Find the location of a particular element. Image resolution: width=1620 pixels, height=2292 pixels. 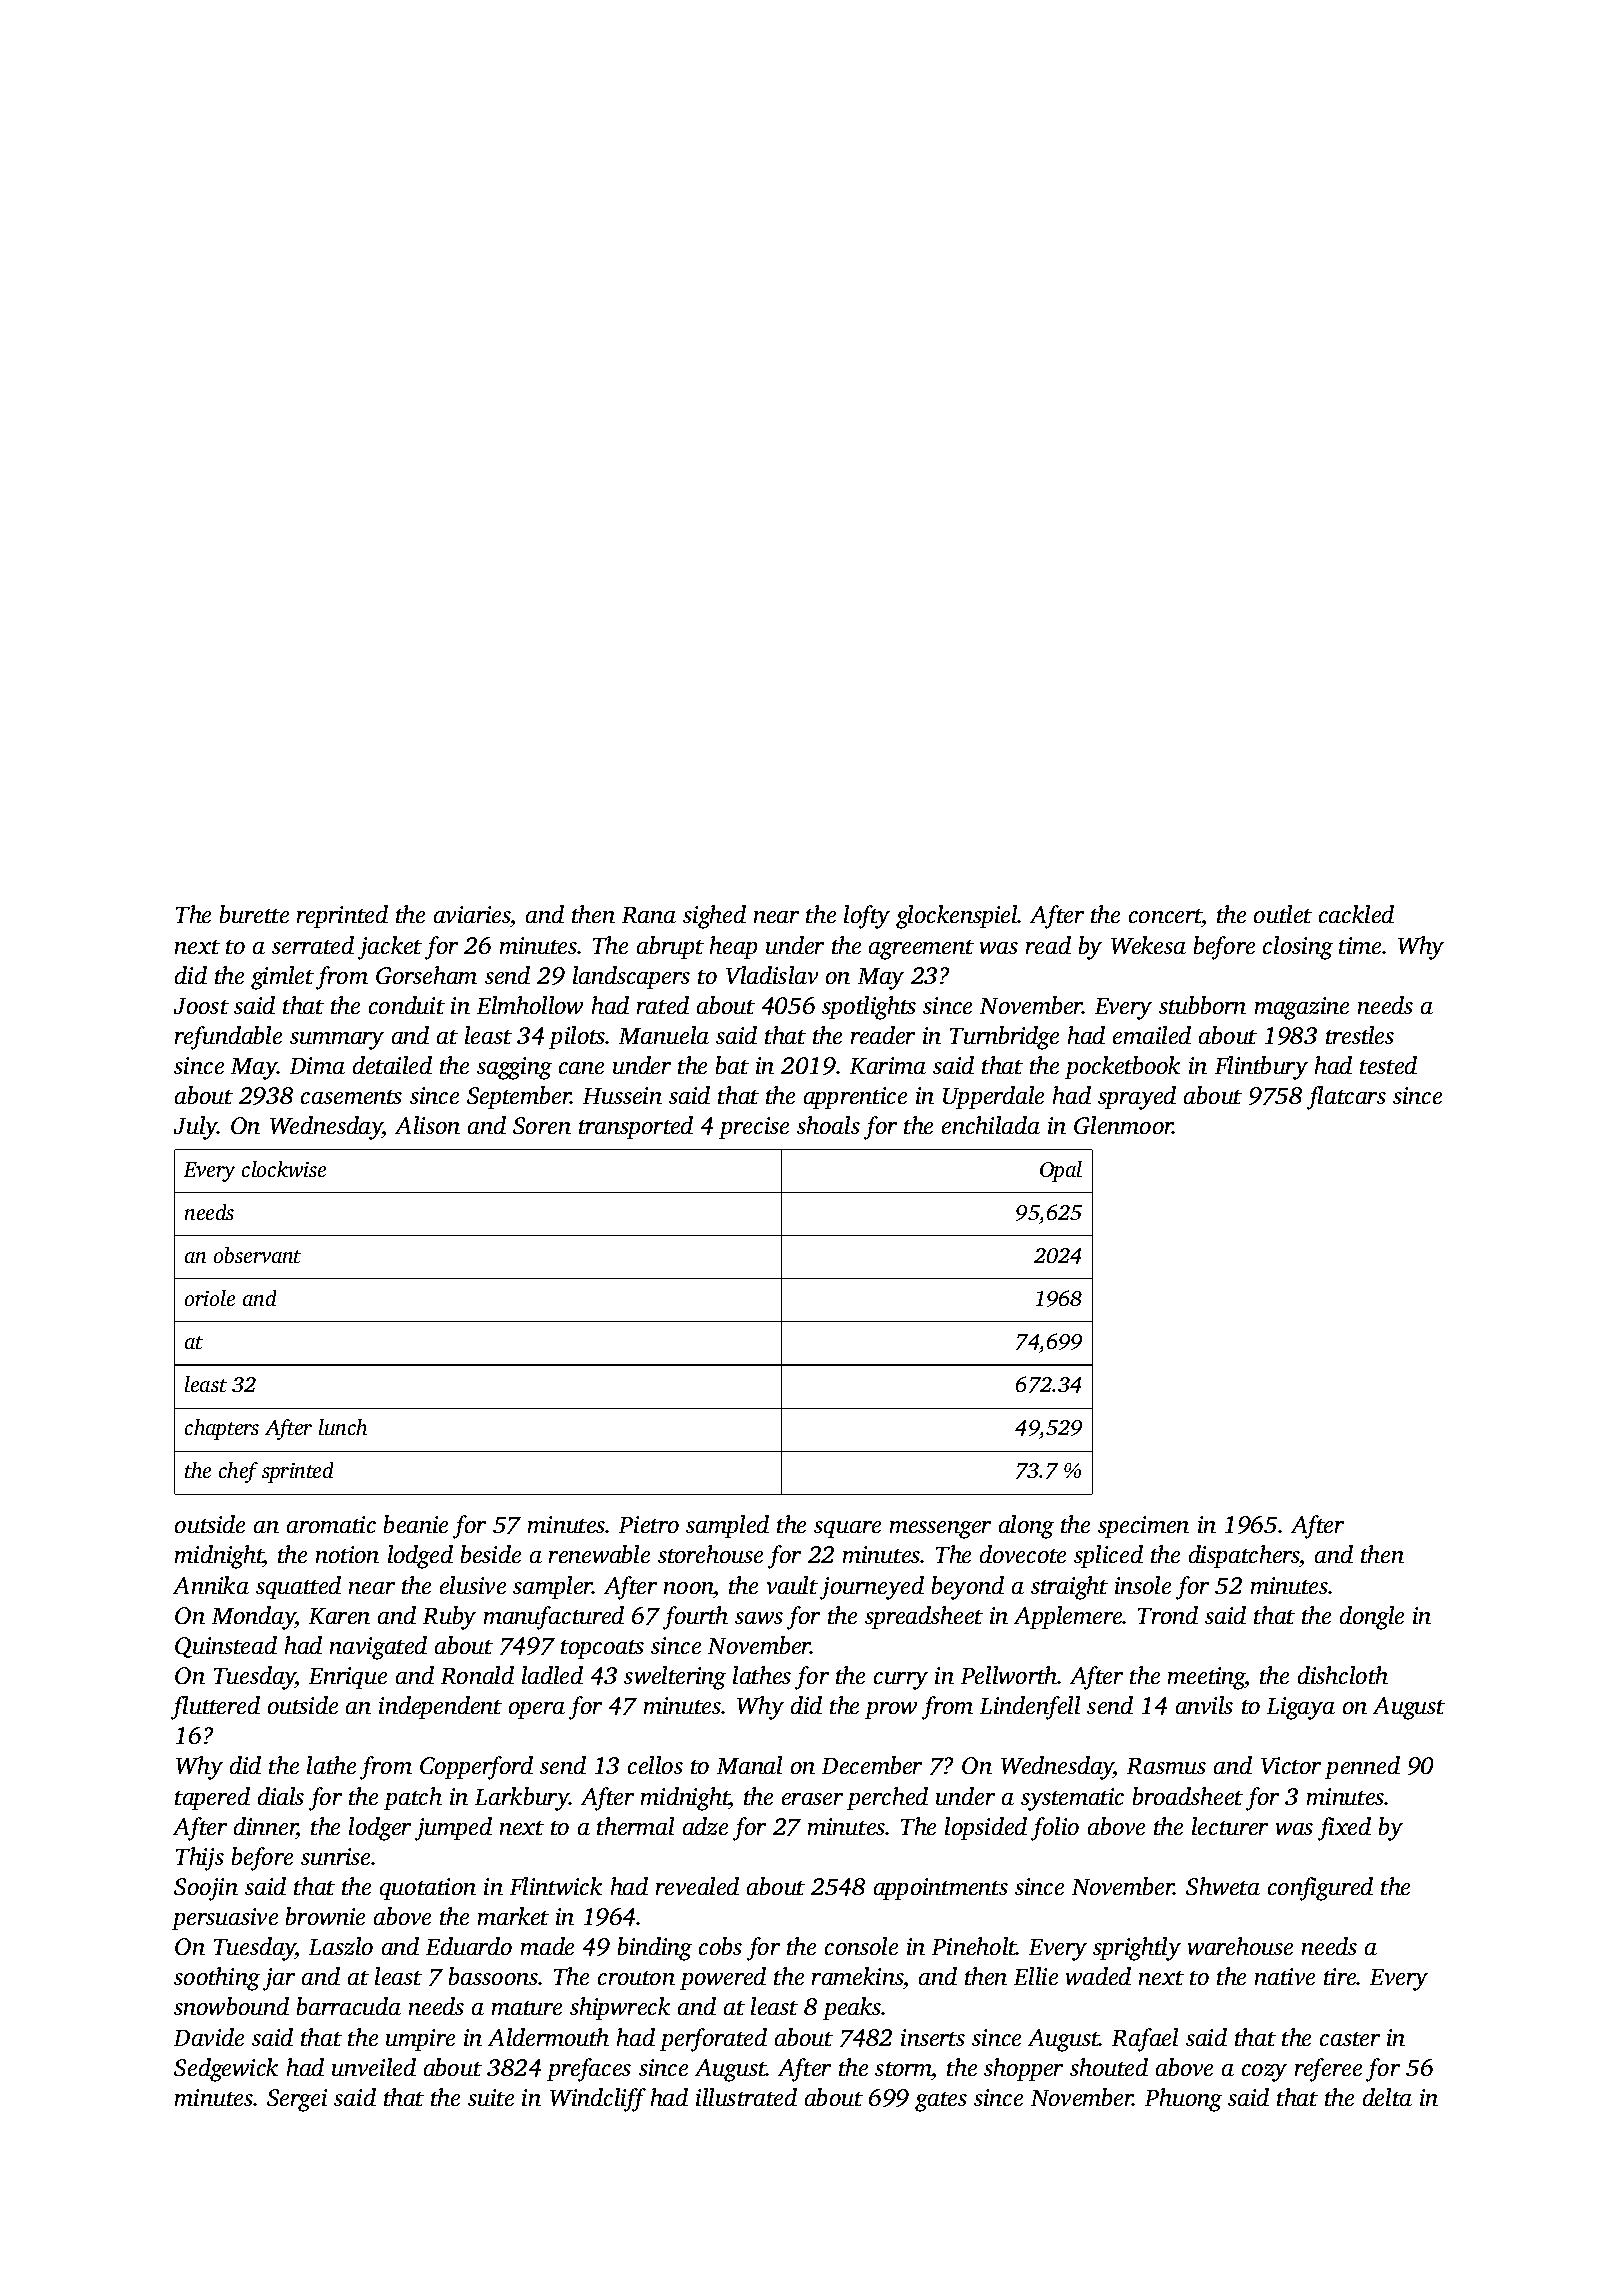

concert is located at coordinates (1165, 918).
